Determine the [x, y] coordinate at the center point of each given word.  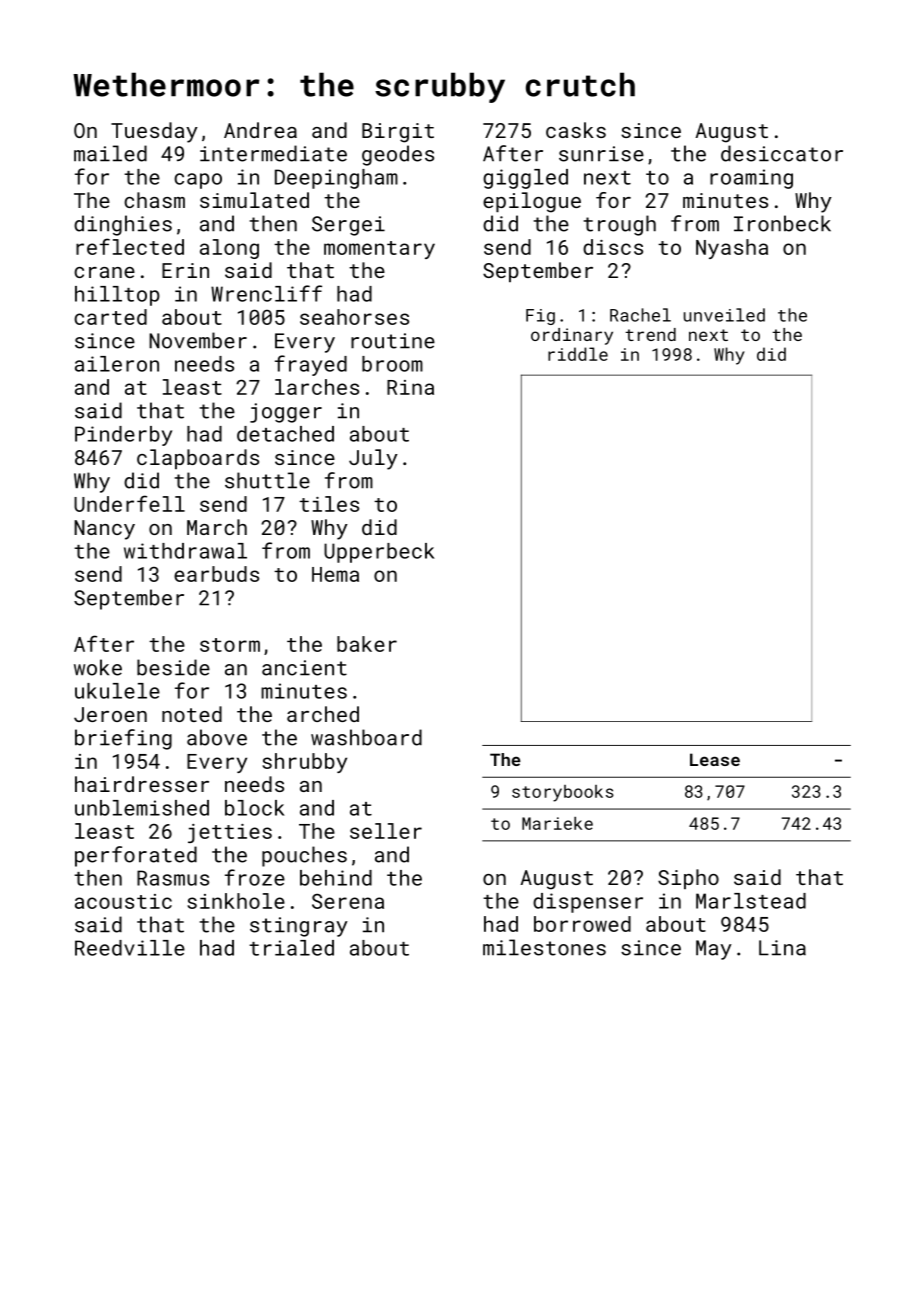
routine [393, 341]
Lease [715, 759]
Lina [782, 948]
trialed [291, 948]
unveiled [724, 315]
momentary [379, 250]
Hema [335, 574]
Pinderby [123, 436]
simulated [254, 200]
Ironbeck [782, 223]
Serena [348, 901]
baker [367, 644]
